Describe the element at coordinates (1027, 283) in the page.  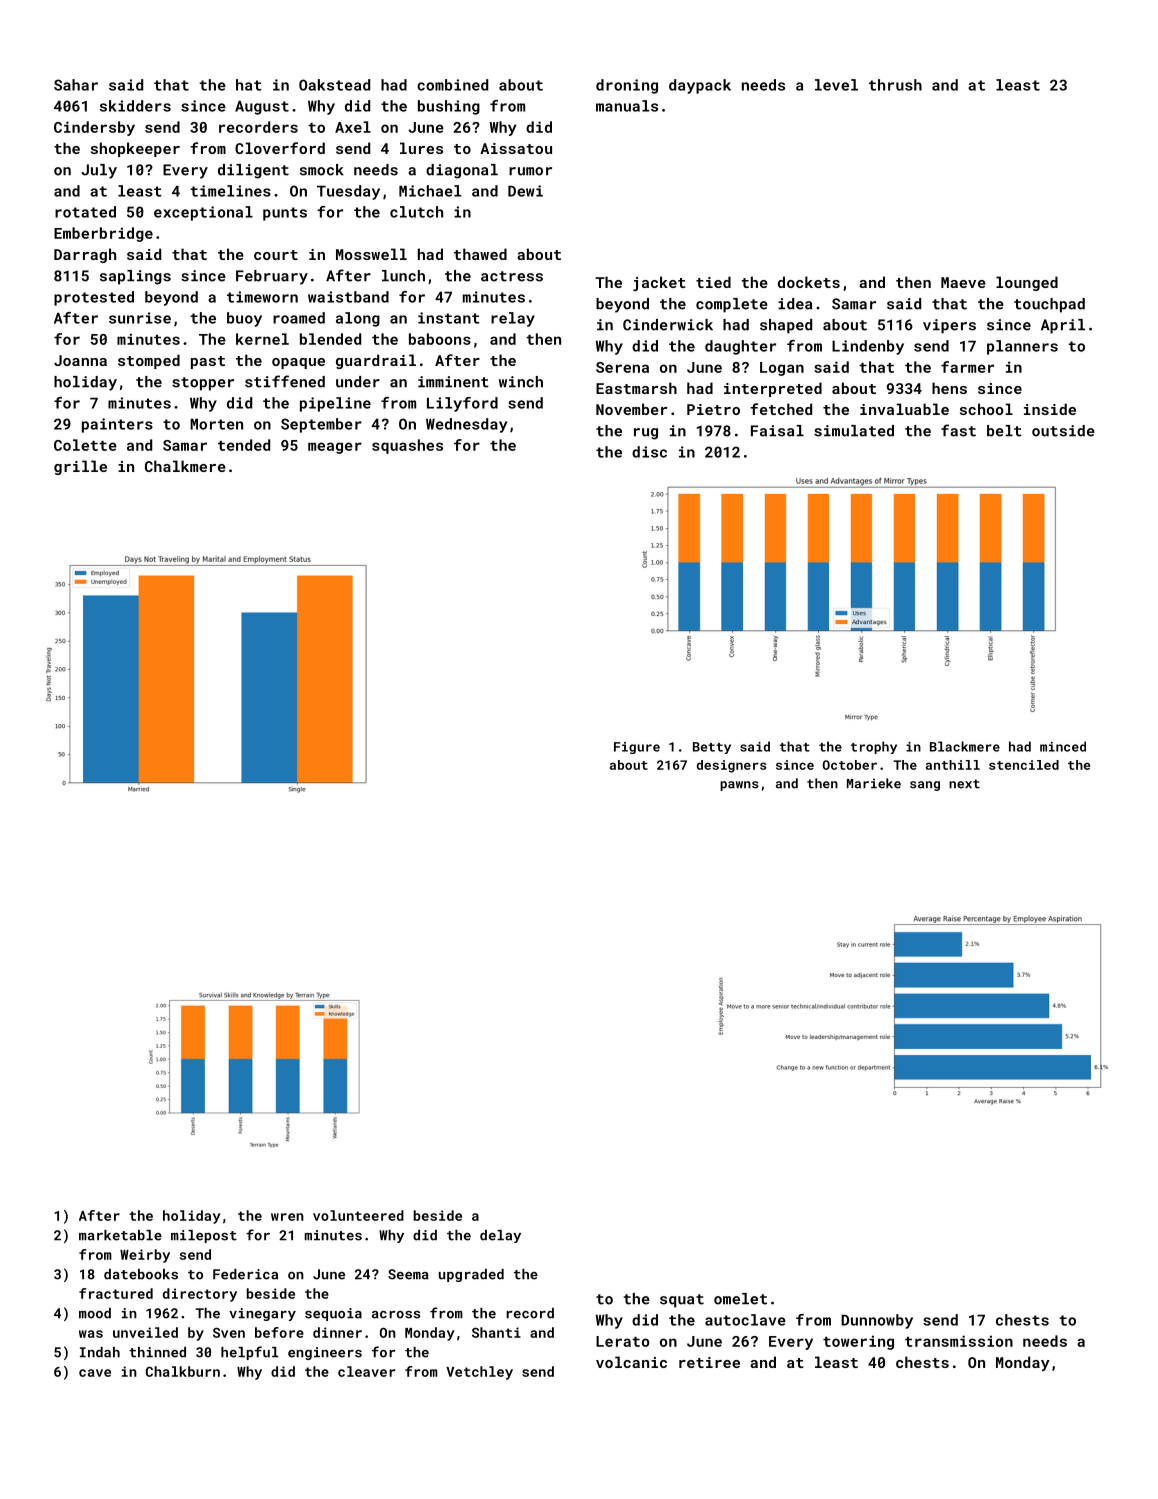
I see `lounged` at that location.
